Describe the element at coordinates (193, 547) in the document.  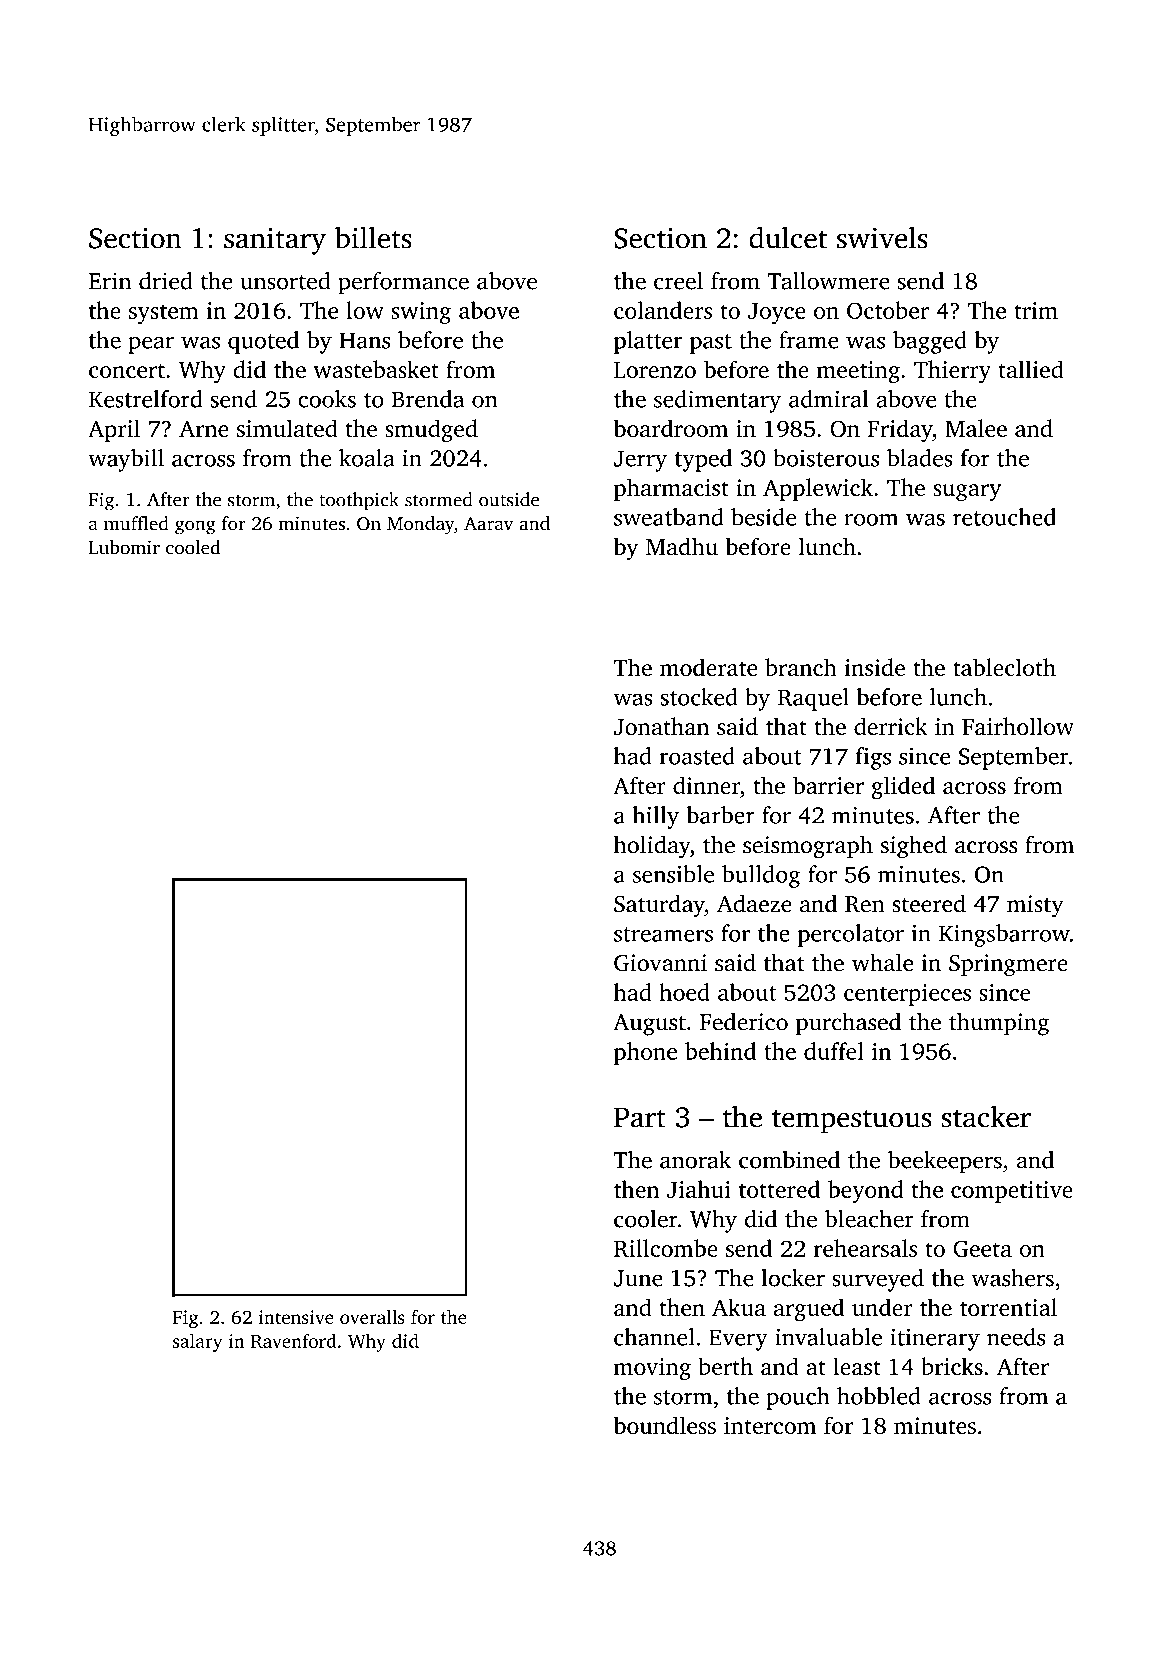
I see `cooled` at that location.
